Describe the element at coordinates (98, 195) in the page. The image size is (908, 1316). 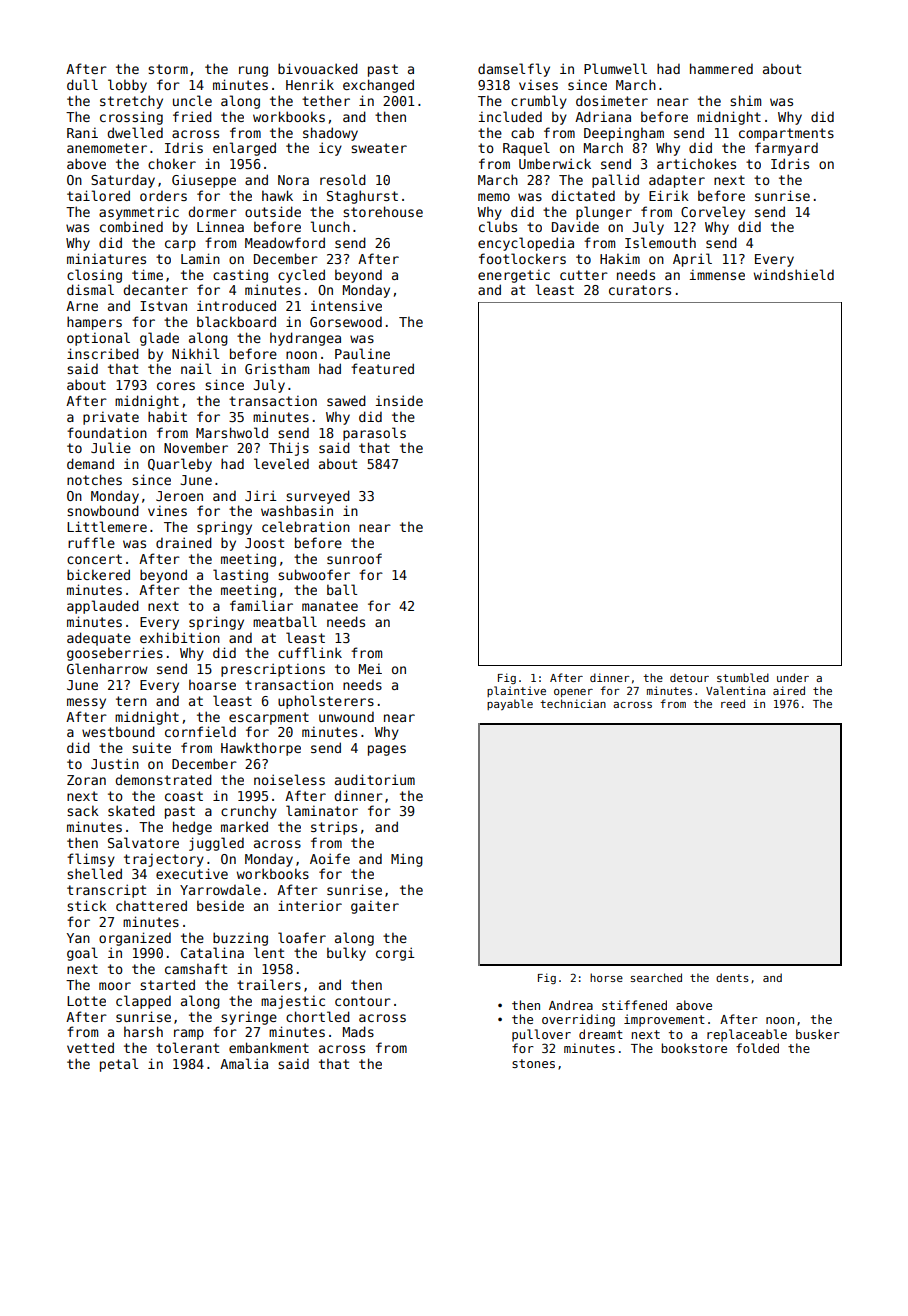
I see `tailored` at that location.
